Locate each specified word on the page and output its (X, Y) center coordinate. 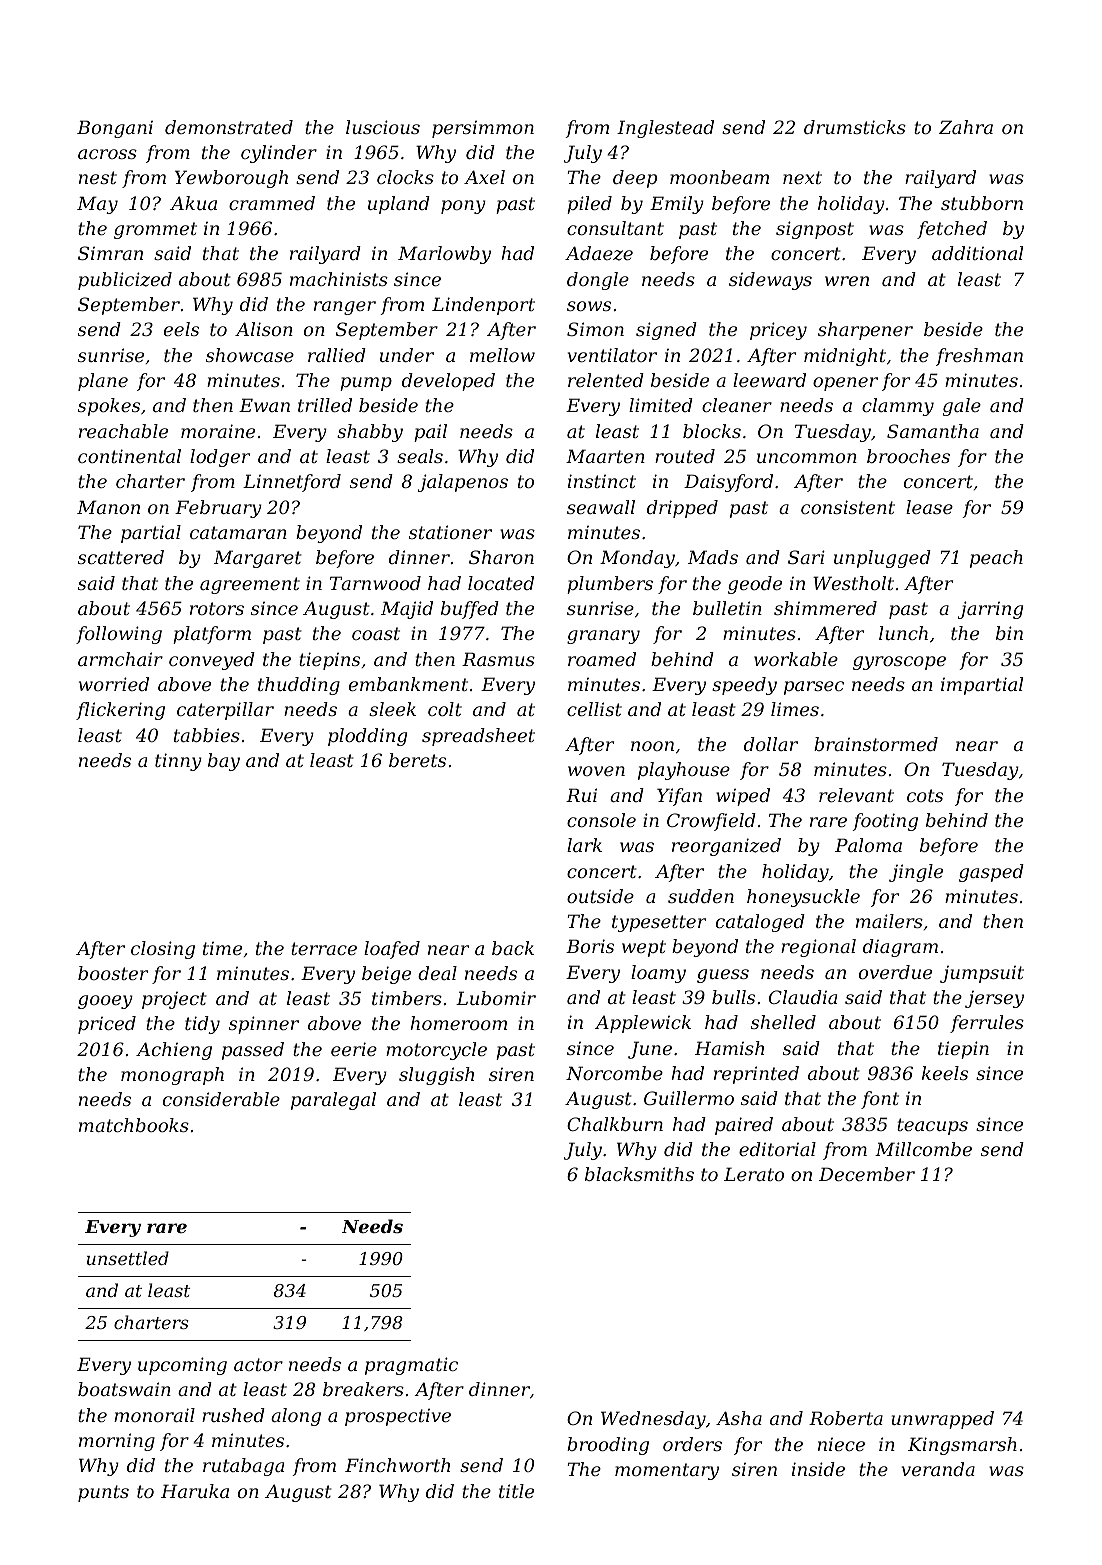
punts (103, 1493)
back (513, 948)
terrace (324, 948)
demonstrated (229, 127)
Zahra (966, 127)
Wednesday (653, 1420)
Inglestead (665, 129)
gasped (991, 873)
